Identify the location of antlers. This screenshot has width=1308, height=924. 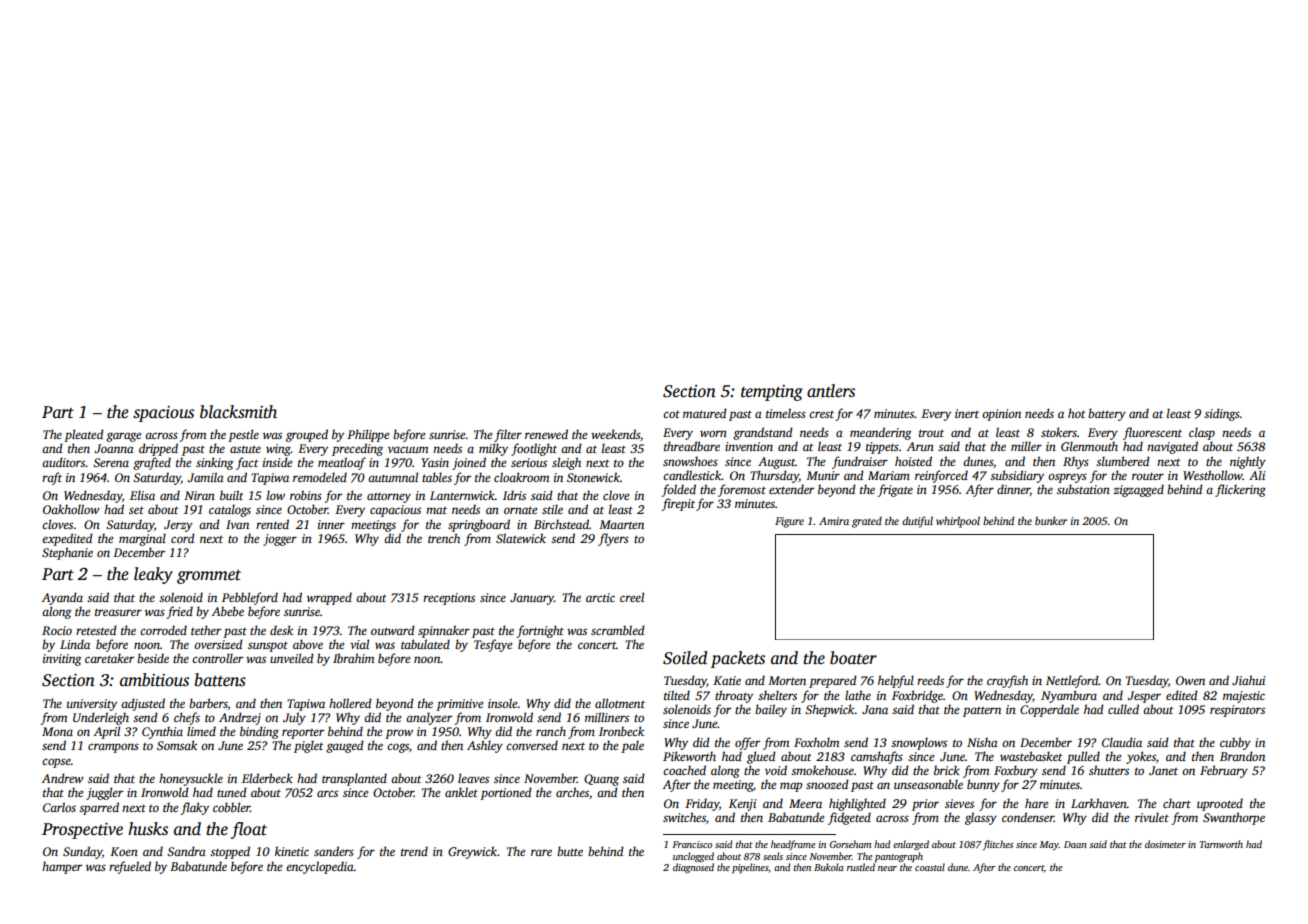
(831, 391).
